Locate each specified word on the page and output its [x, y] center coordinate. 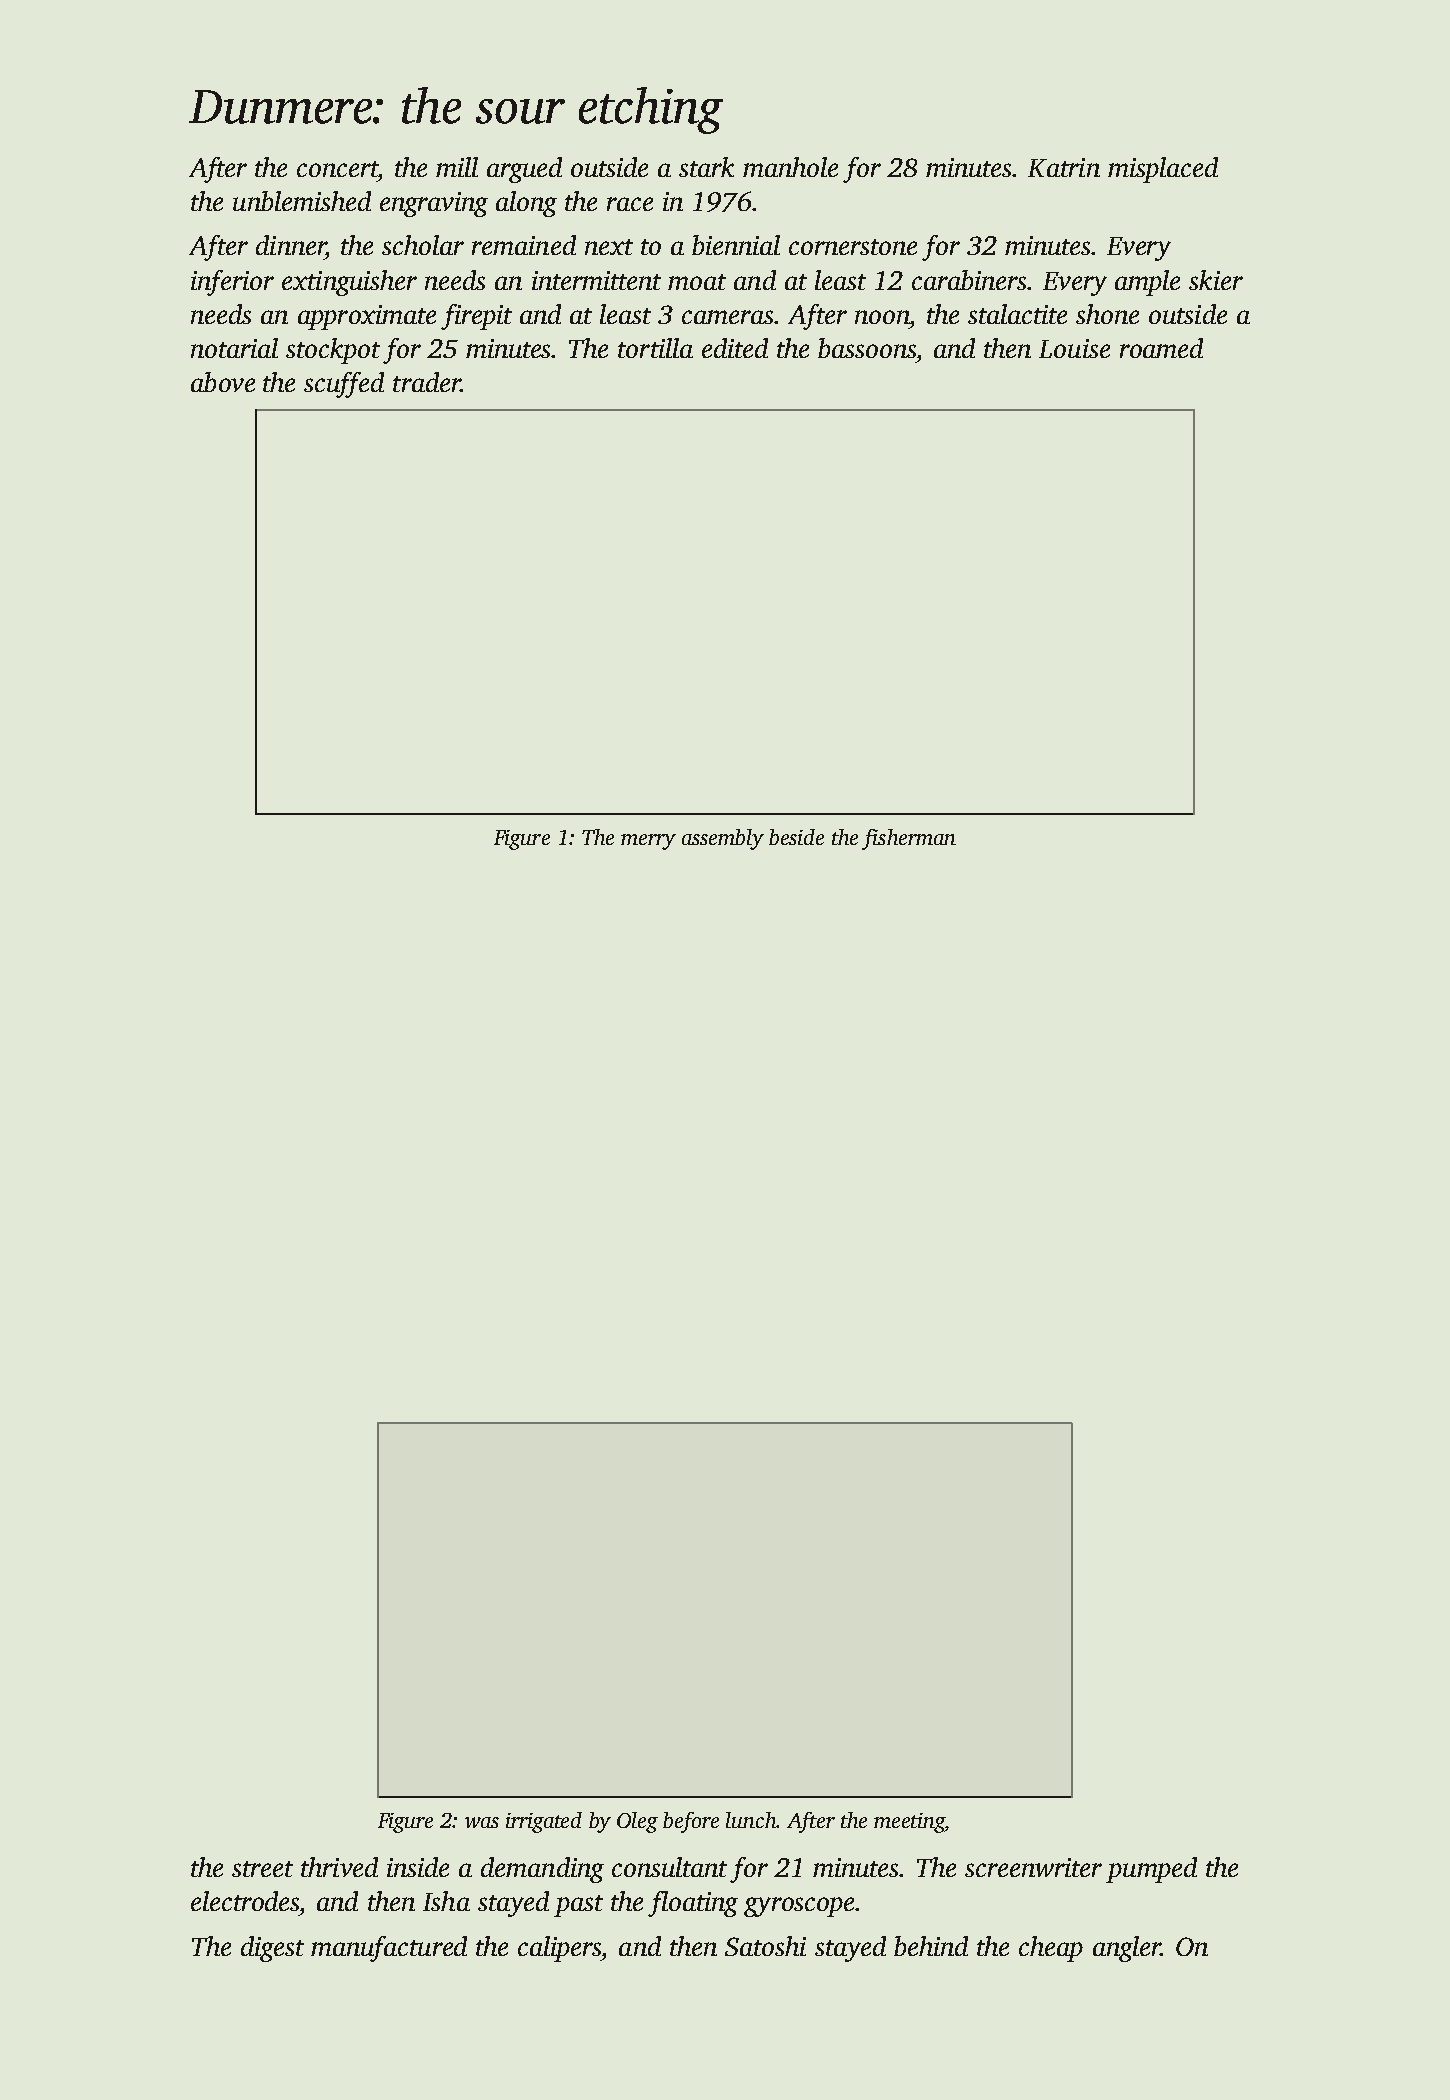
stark [706, 167]
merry [648, 842]
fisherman [909, 839]
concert [338, 169]
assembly [723, 839]
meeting [909, 1823]
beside [796, 837]
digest [272, 1949]
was [482, 1822]
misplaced [1163, 170]
